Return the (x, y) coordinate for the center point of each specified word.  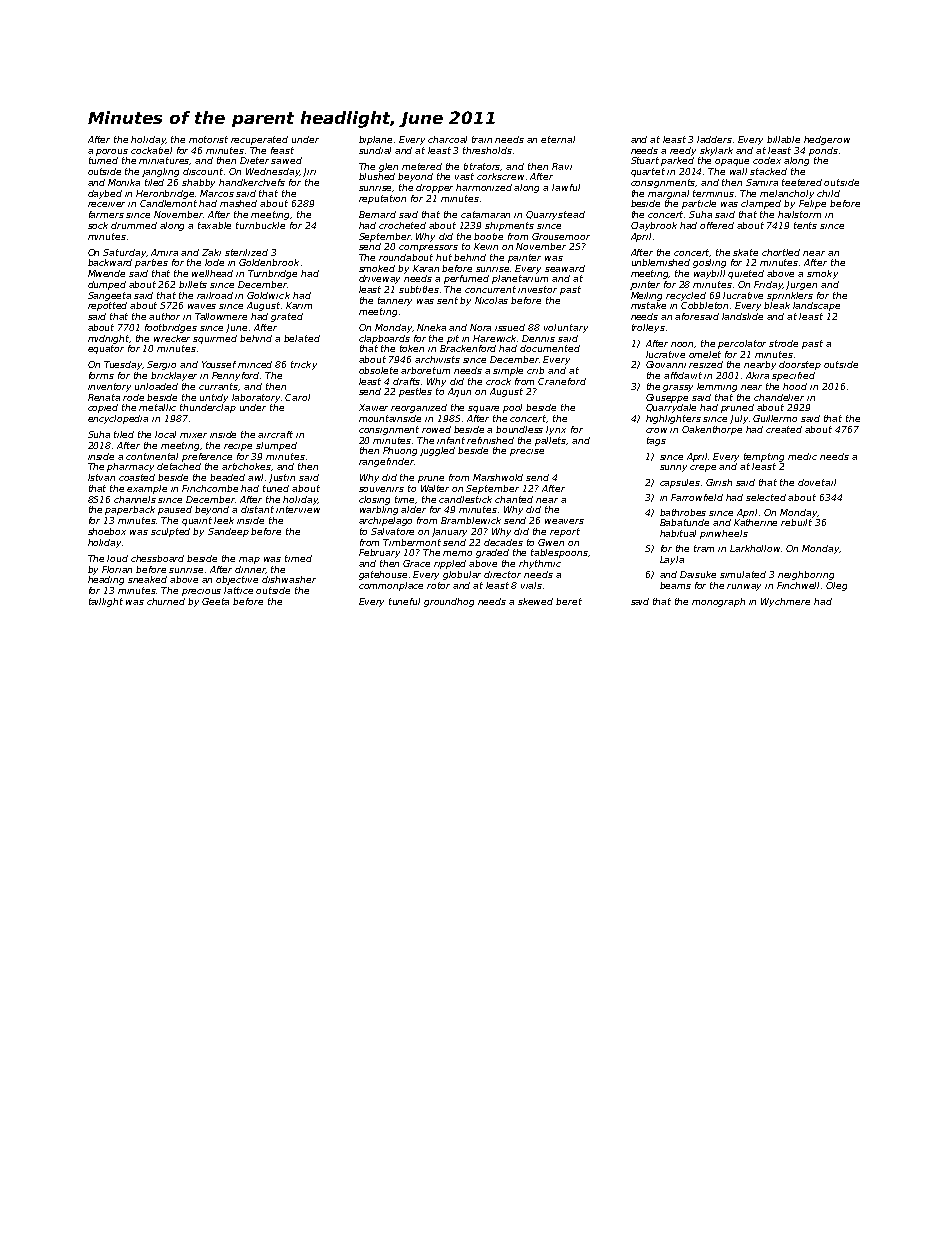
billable (783, 139)
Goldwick (268, 295)
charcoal (447, 139)
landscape (816, 306)
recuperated (259, 140)
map (249, 560)
